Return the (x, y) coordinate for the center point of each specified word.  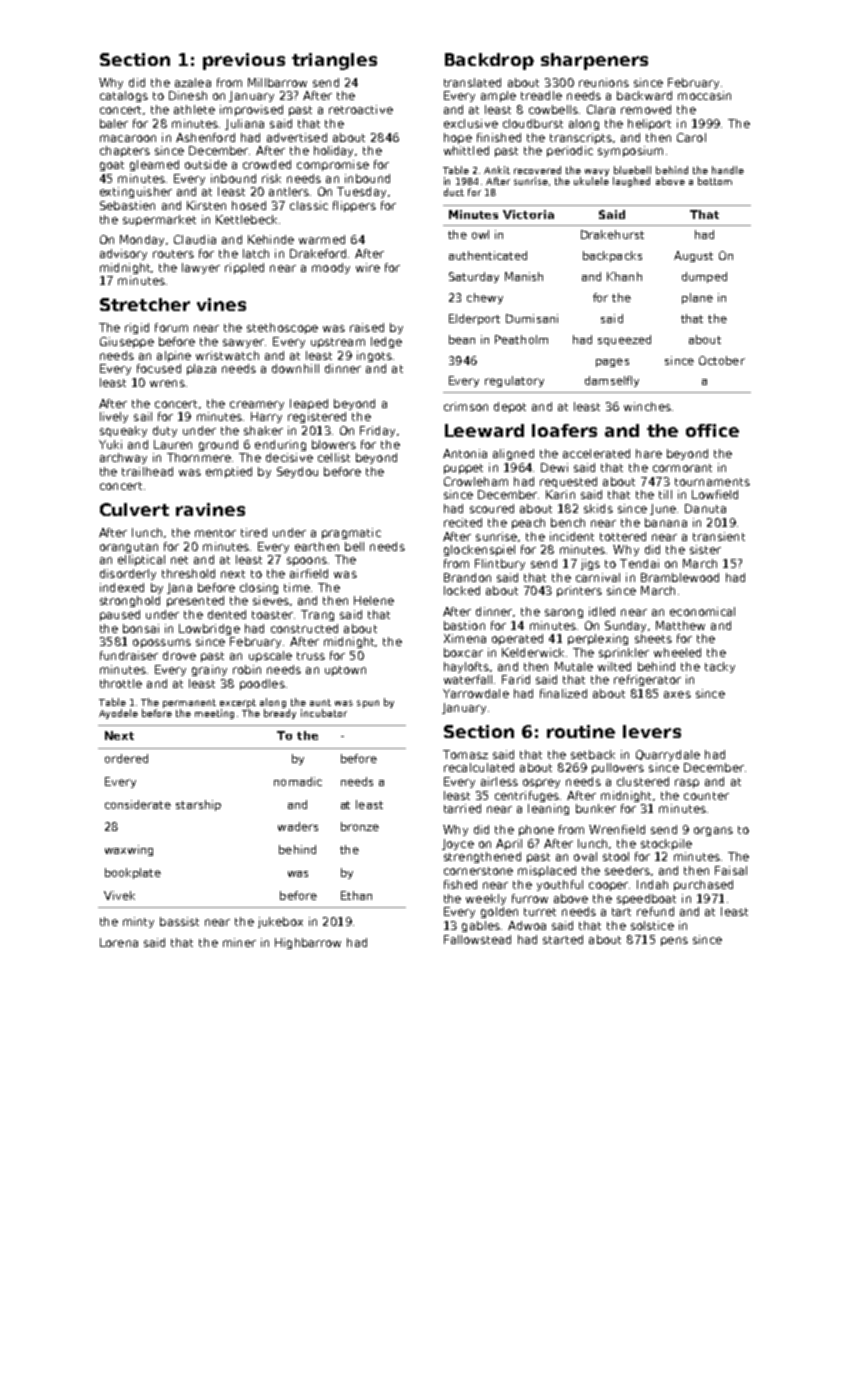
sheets (653, 638)
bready (280, 714)
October (722, 360)
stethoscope (282, 328)
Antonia (465, 453)
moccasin (704, 95)
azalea (193, 82)
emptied (229, 472)
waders (298, 826)
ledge (386, 342)
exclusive (471, 123)
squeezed (624, 340)
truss (311, 656)
